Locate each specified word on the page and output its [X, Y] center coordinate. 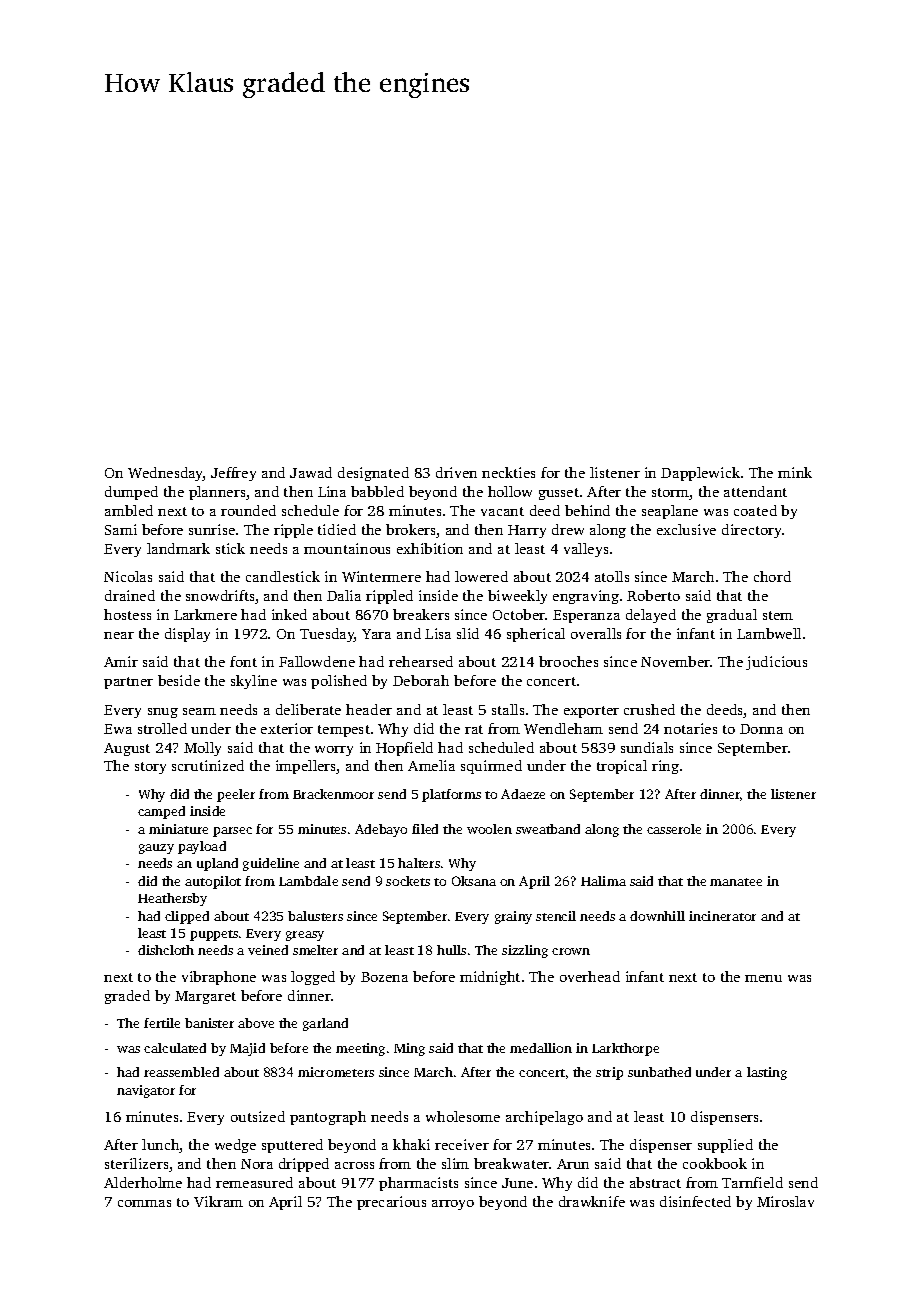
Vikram [218, 1201]
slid [468, 633]
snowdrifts [220, 595]
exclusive [686, 529]
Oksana [474, 881]
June [517, 1183]
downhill [657, 916]
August [127, 749]
